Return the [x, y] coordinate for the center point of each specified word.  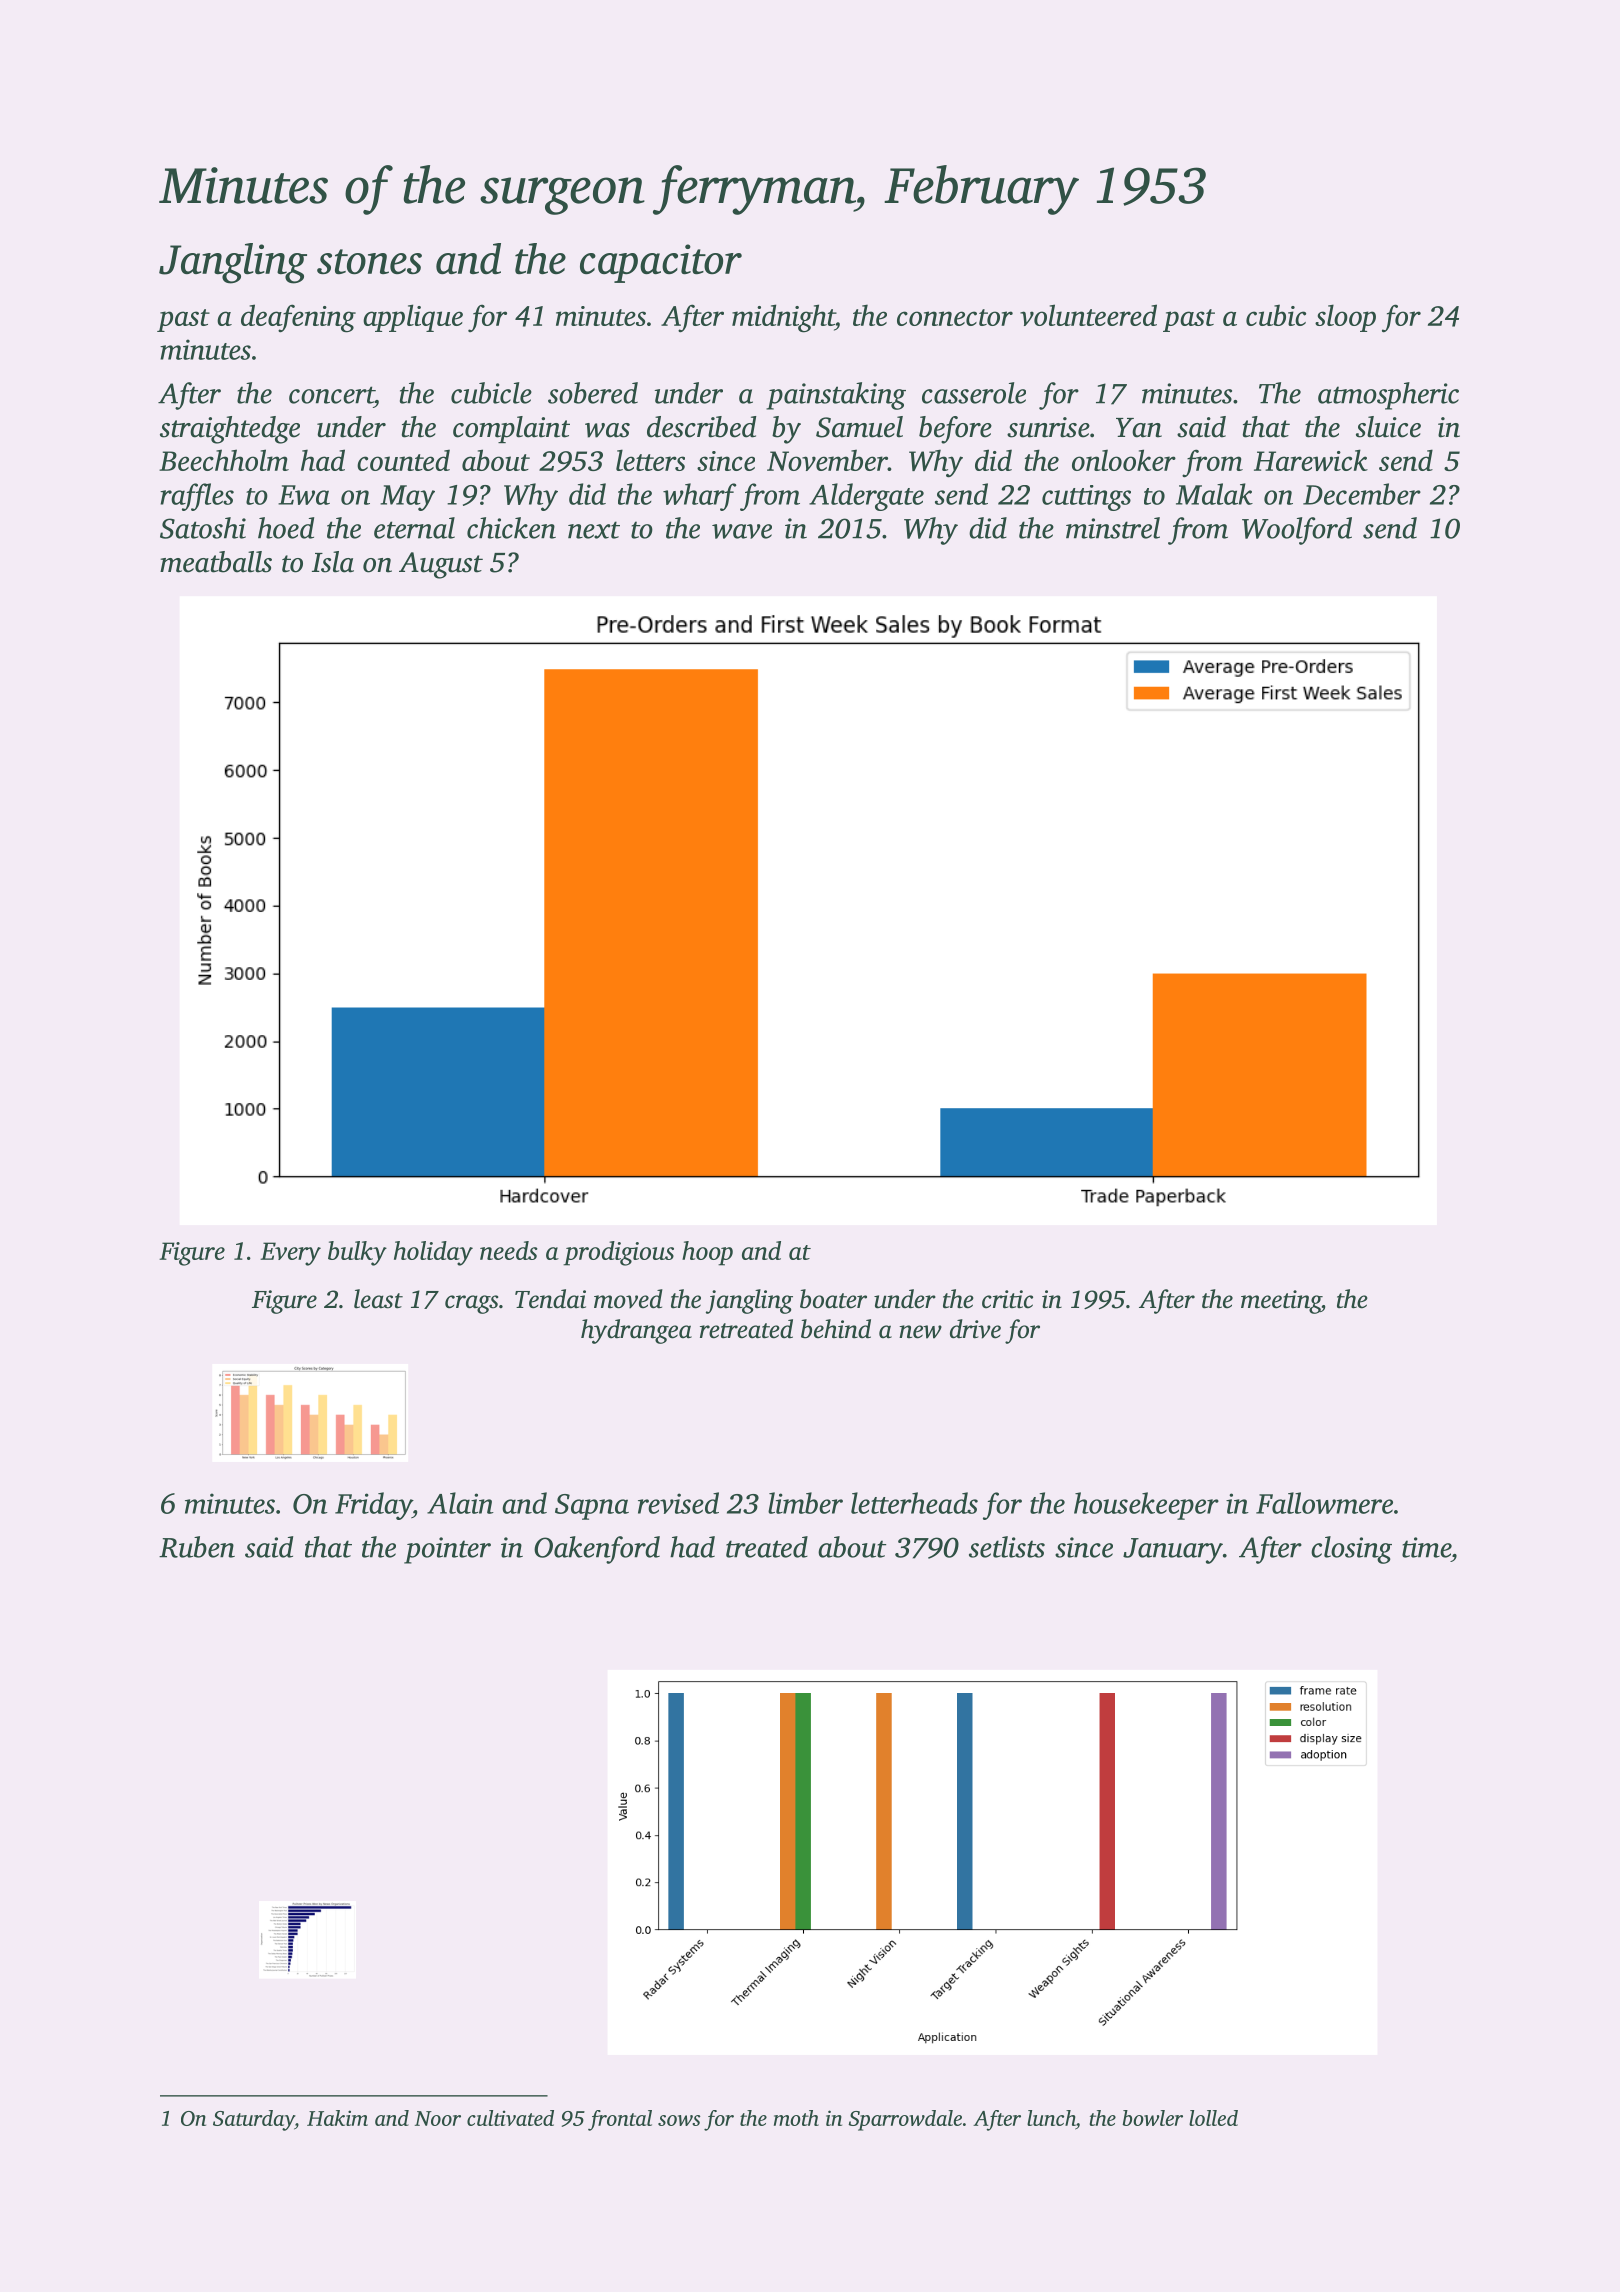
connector [955, 317]
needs [509, 1250]
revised [678, 1503]
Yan [1139, 428]
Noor [438, 2118]
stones [369, 261]
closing [1351, 1550]
